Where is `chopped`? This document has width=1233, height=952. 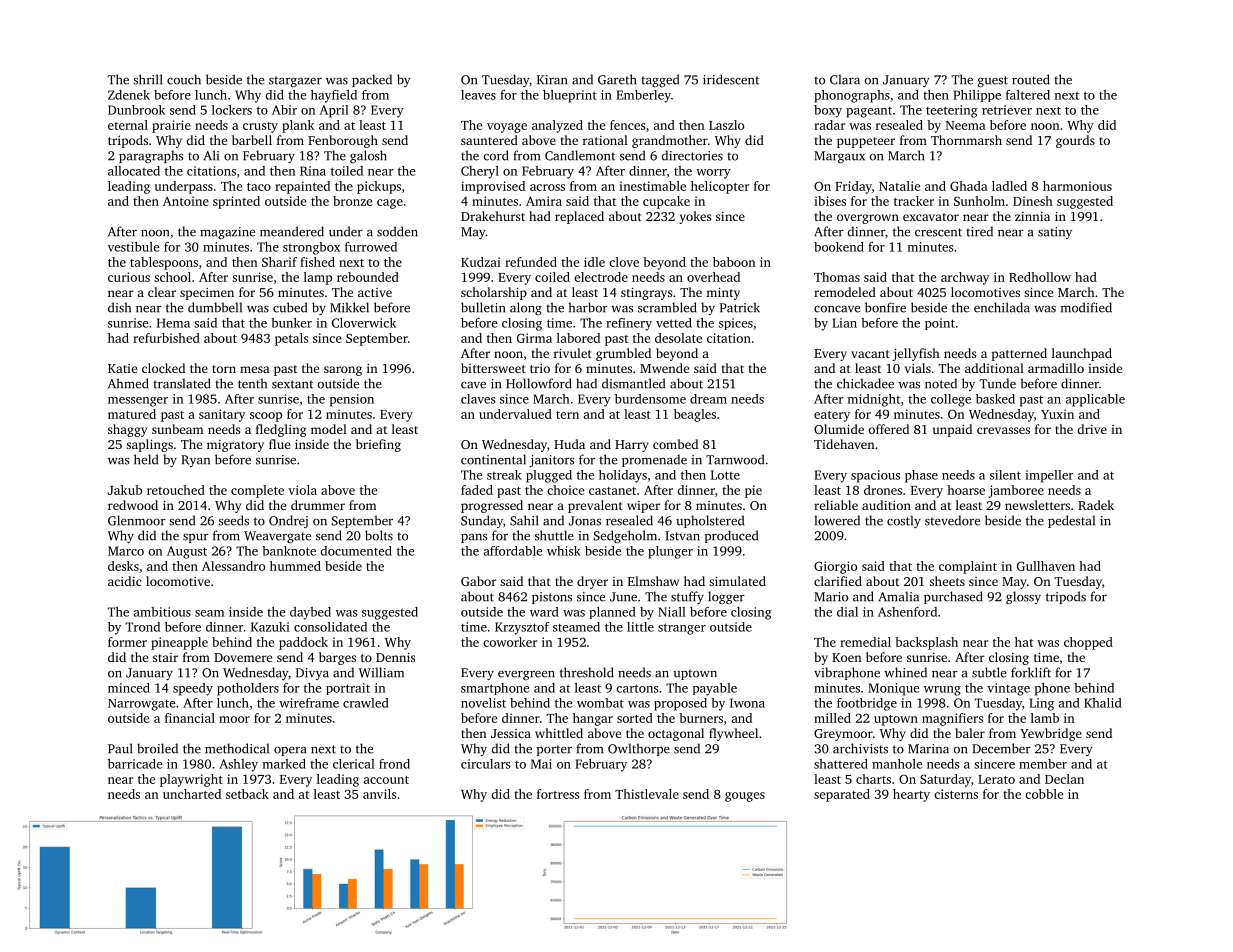 chopped is located at coordinates (1088, 643).
